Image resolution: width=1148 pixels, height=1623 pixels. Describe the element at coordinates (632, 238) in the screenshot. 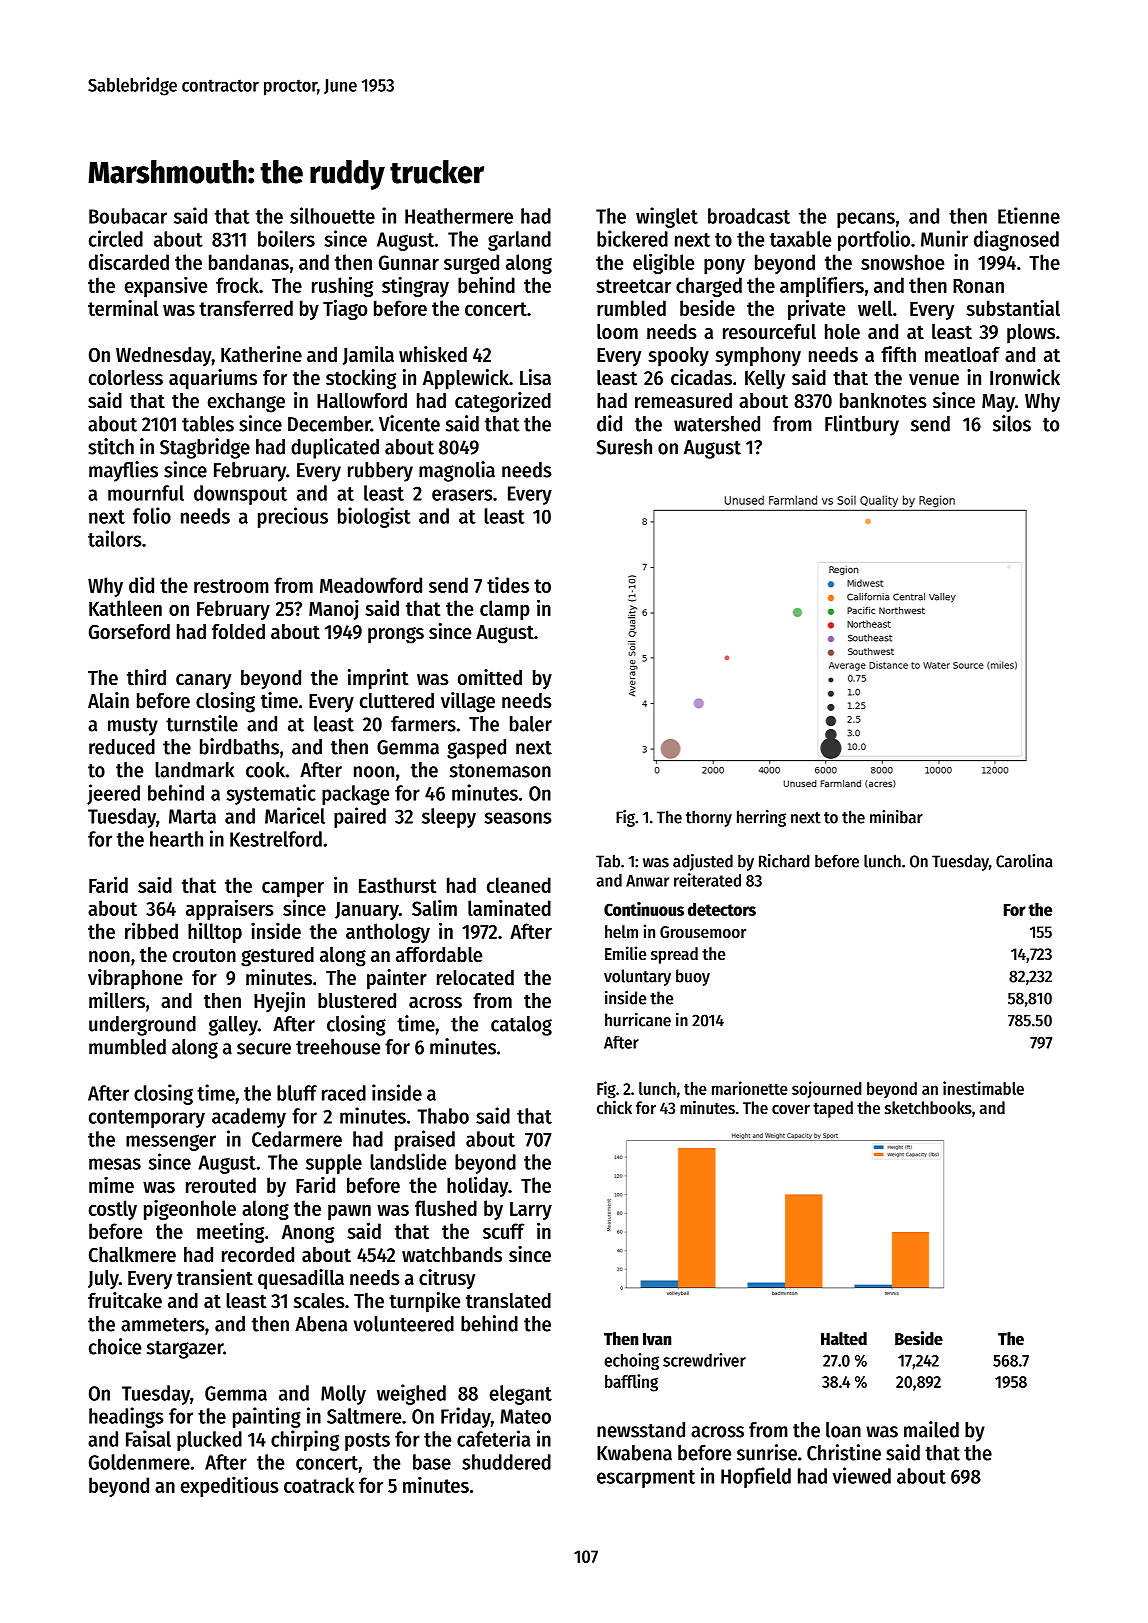

I see `bickered` at that location.
